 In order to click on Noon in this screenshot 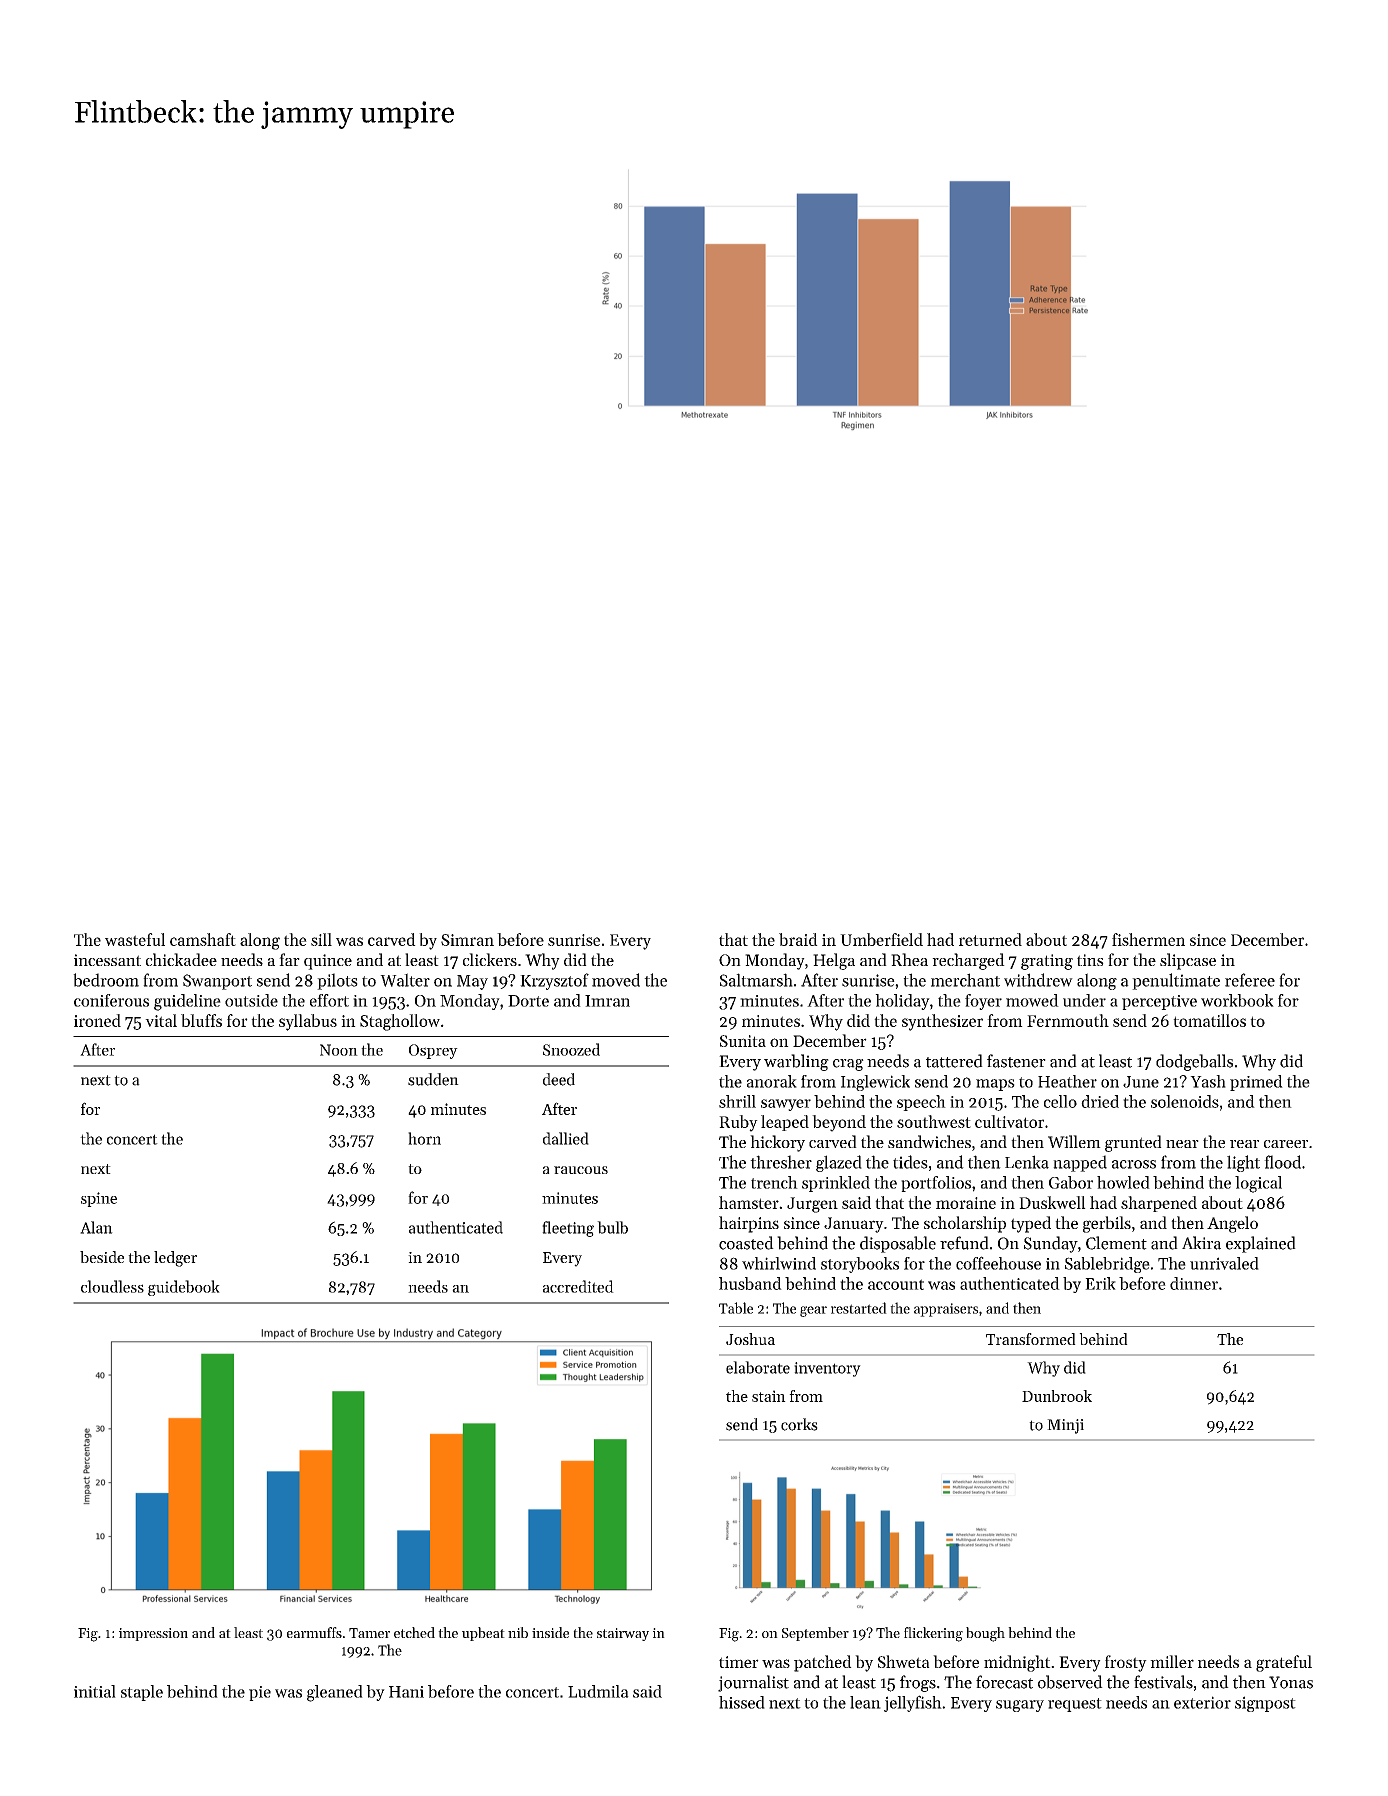, I will do `click(339, 1050)`.
